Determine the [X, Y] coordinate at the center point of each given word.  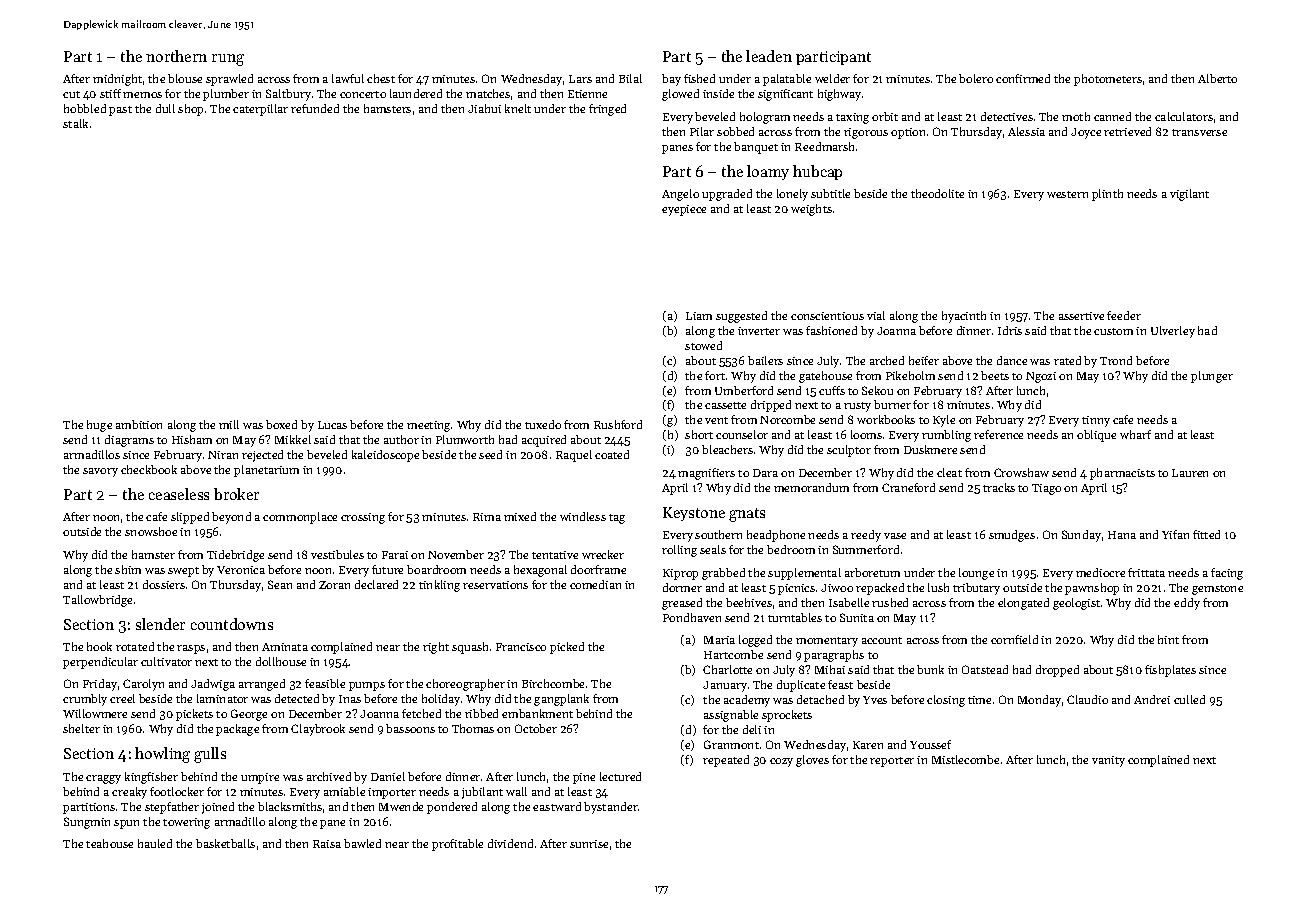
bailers [765, 360]
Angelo [680, 195]
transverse [1199, 132]
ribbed [481, 713]
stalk [75, 123]
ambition [139, 424]
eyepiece [684, 210]
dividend [510, 843]
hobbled [85, 108]
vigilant [1189, 195]
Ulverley [1173, 332]
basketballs [225, 843]
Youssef [930, 744]
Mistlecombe [965, 759]
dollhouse [281, 661]
